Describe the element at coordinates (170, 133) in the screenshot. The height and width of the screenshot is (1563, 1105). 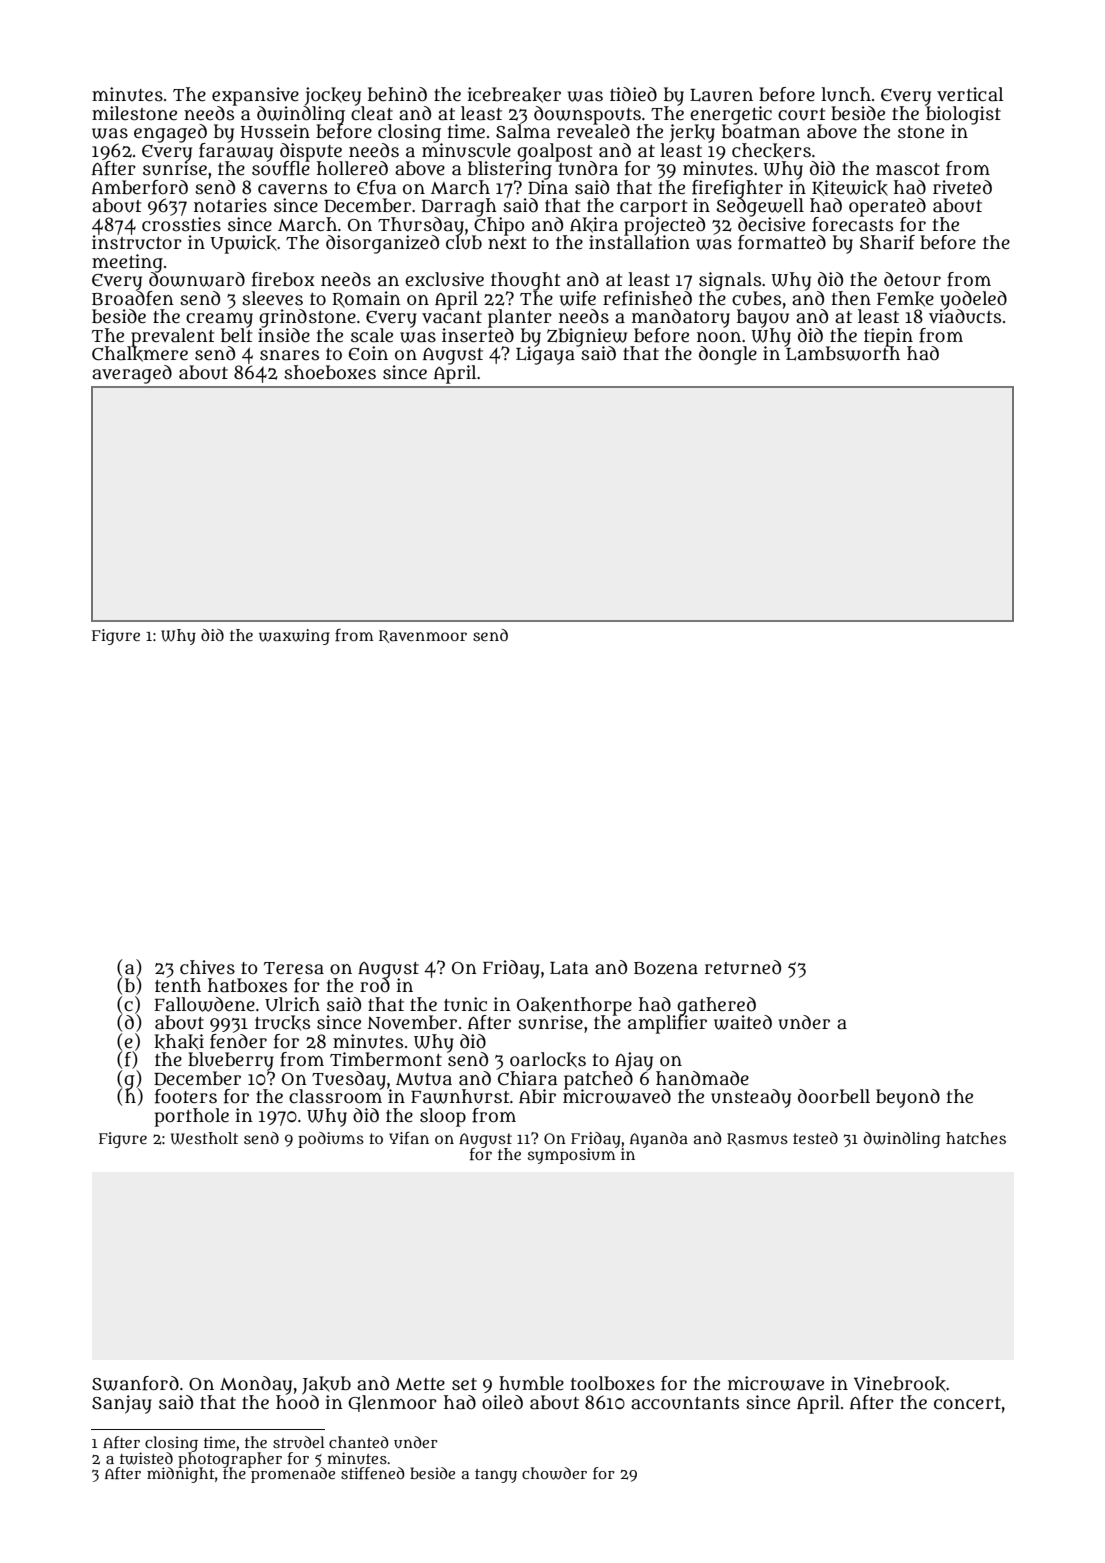
I see `engaged` at that location.
